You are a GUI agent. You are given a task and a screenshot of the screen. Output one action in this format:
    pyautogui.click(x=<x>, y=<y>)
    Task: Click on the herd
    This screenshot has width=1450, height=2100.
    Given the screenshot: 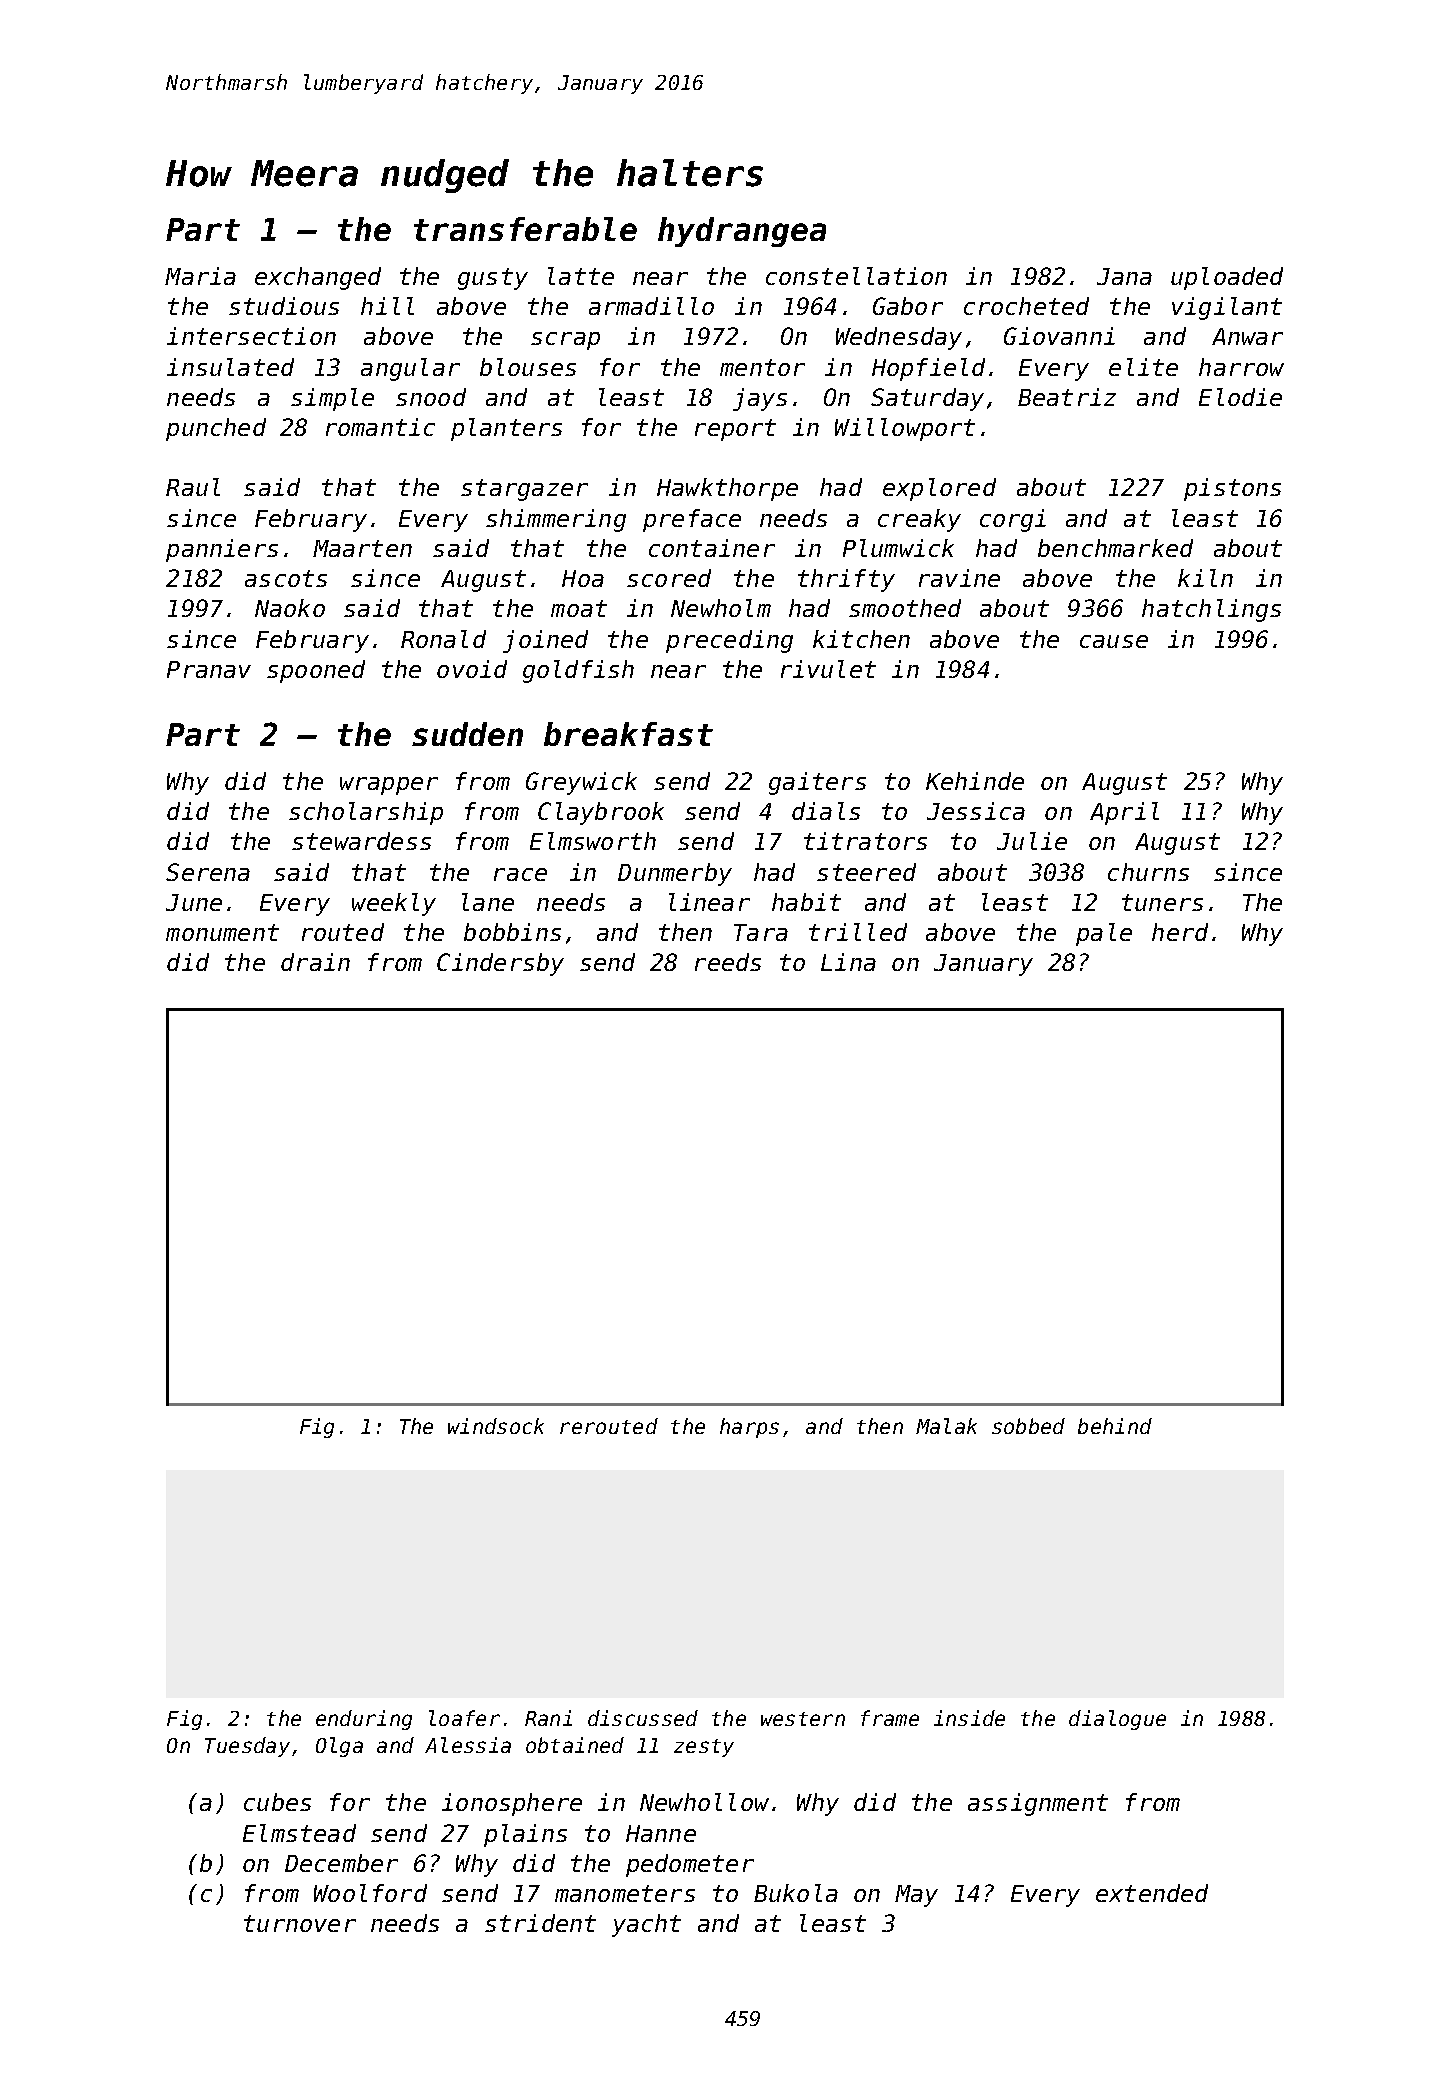 What is the action you would take?
    pyautogui.click(x=1180, y=932)
